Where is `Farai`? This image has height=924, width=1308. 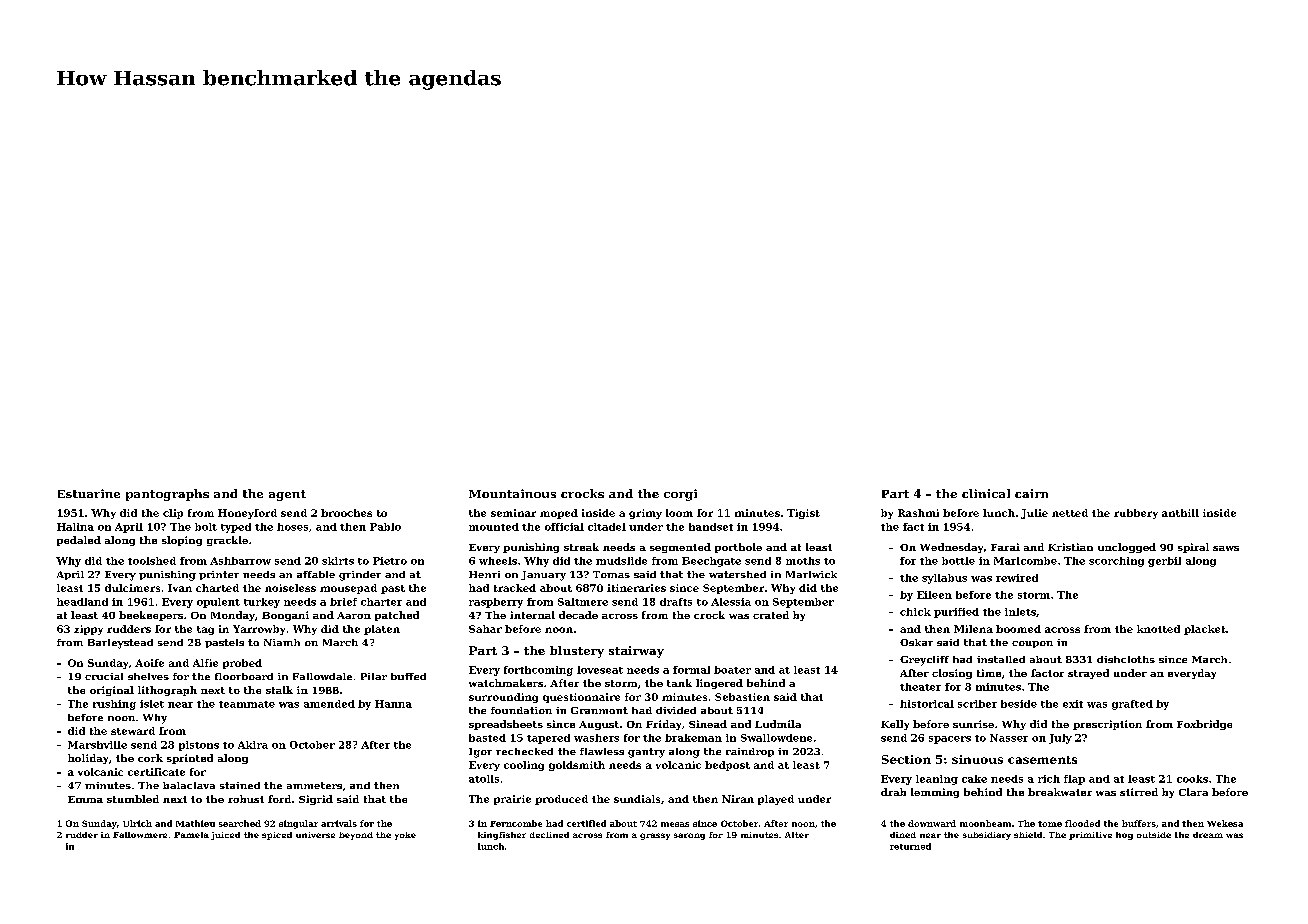 Farai is located at coordinates (1005, 547).
